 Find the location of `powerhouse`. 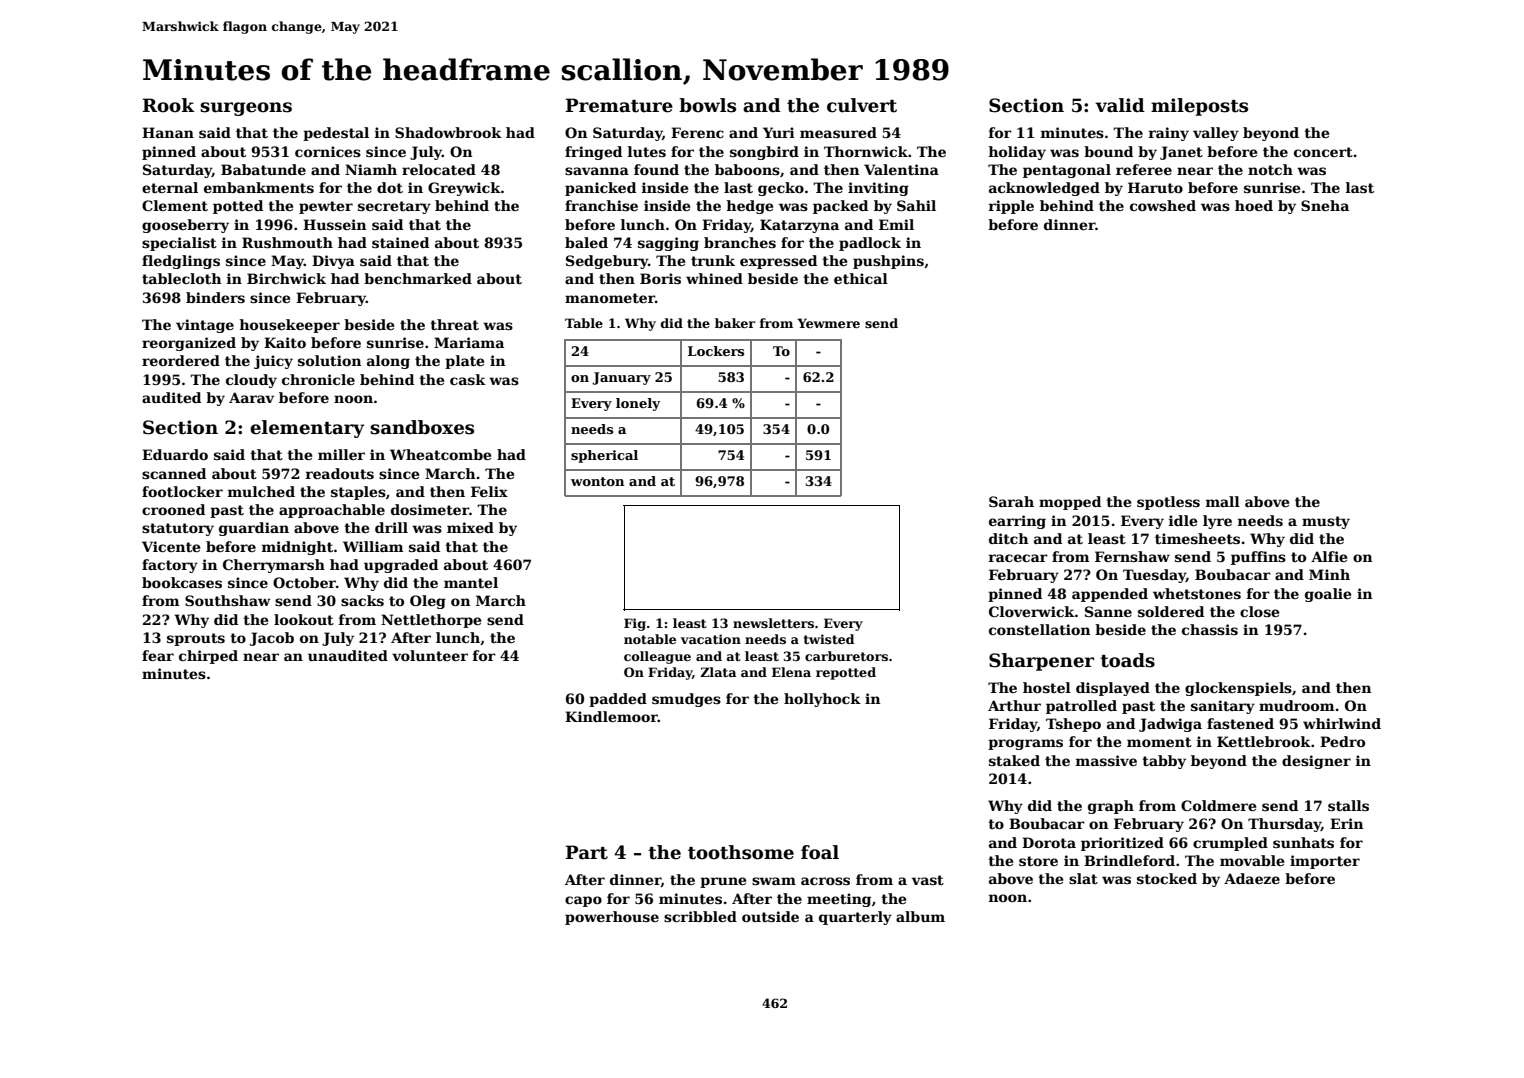

powerhouse is located at coordinates (612, 918).
